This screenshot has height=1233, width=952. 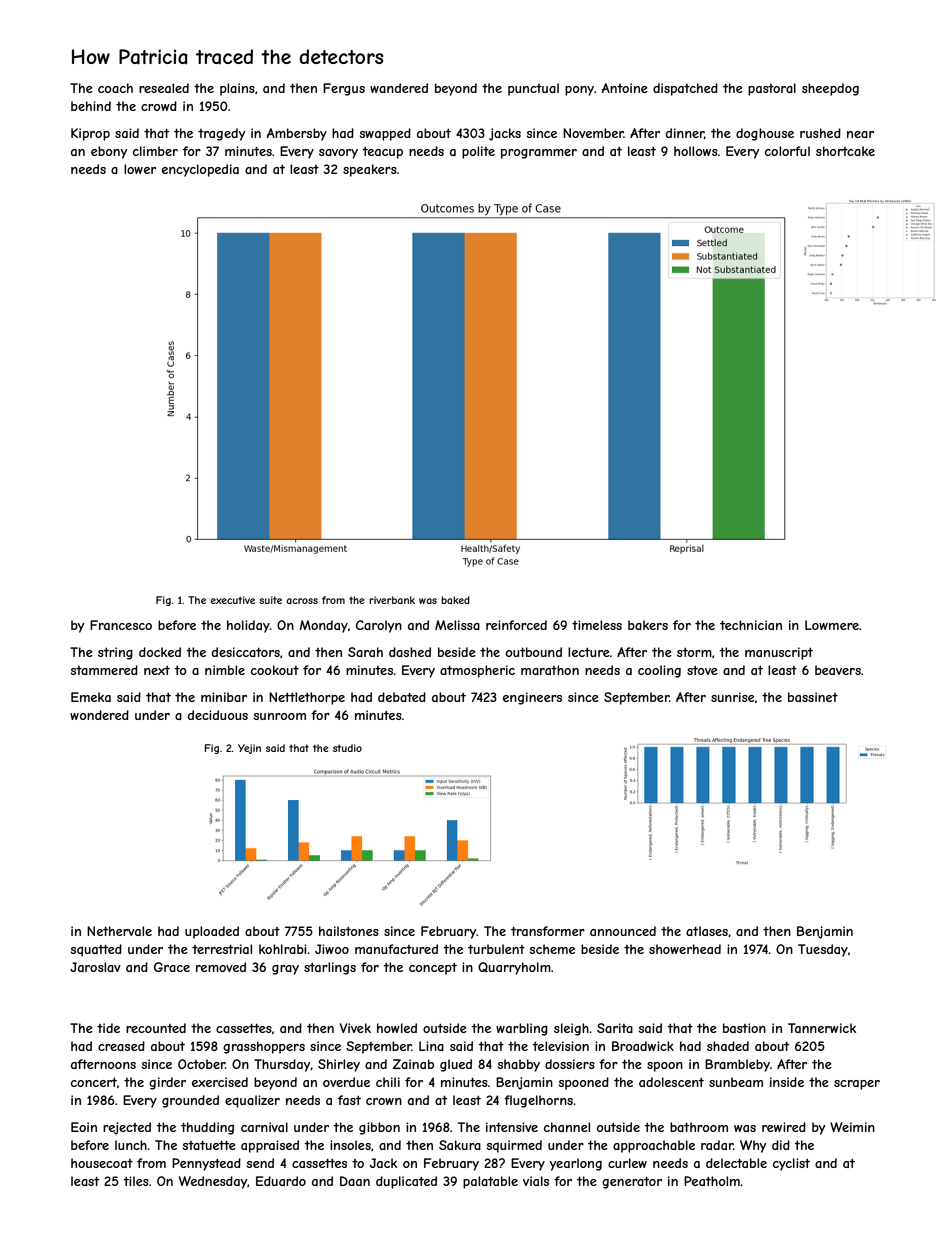 What do you see at coordinates (820, 133) in the screenshot?
I see `rushed` at bounding box center [820, 133].
